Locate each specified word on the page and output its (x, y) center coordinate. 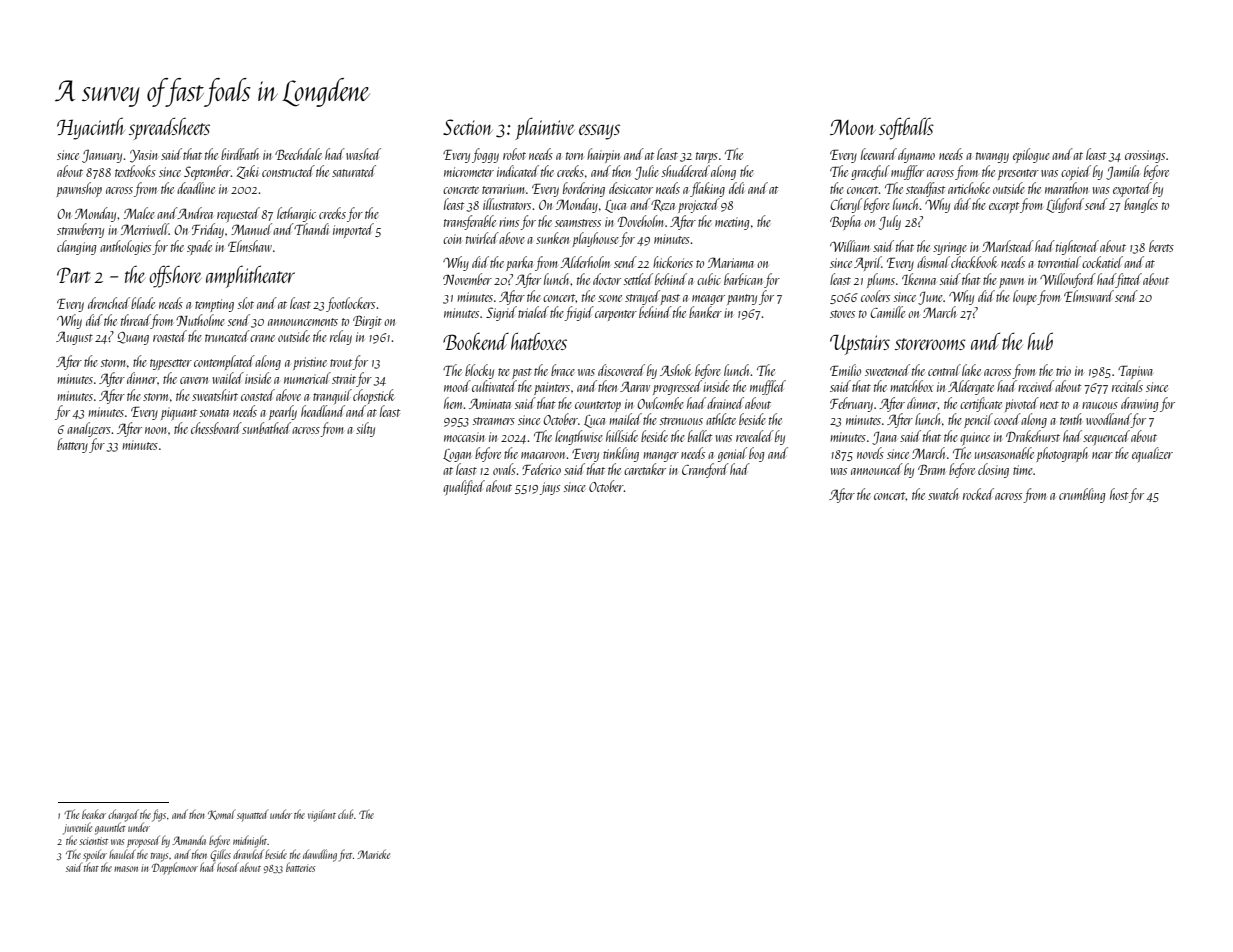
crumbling (1082, 495)
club (345, 814)
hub (1040, 341)
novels (870, 453)
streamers (494, 421)
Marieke (373, 854)
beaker (94, 814)
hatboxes (539, 341)
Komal (222, 814)
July (890, 222)
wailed (228, 378)
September (207, 172)
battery (72, 445)
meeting (732, 223)
